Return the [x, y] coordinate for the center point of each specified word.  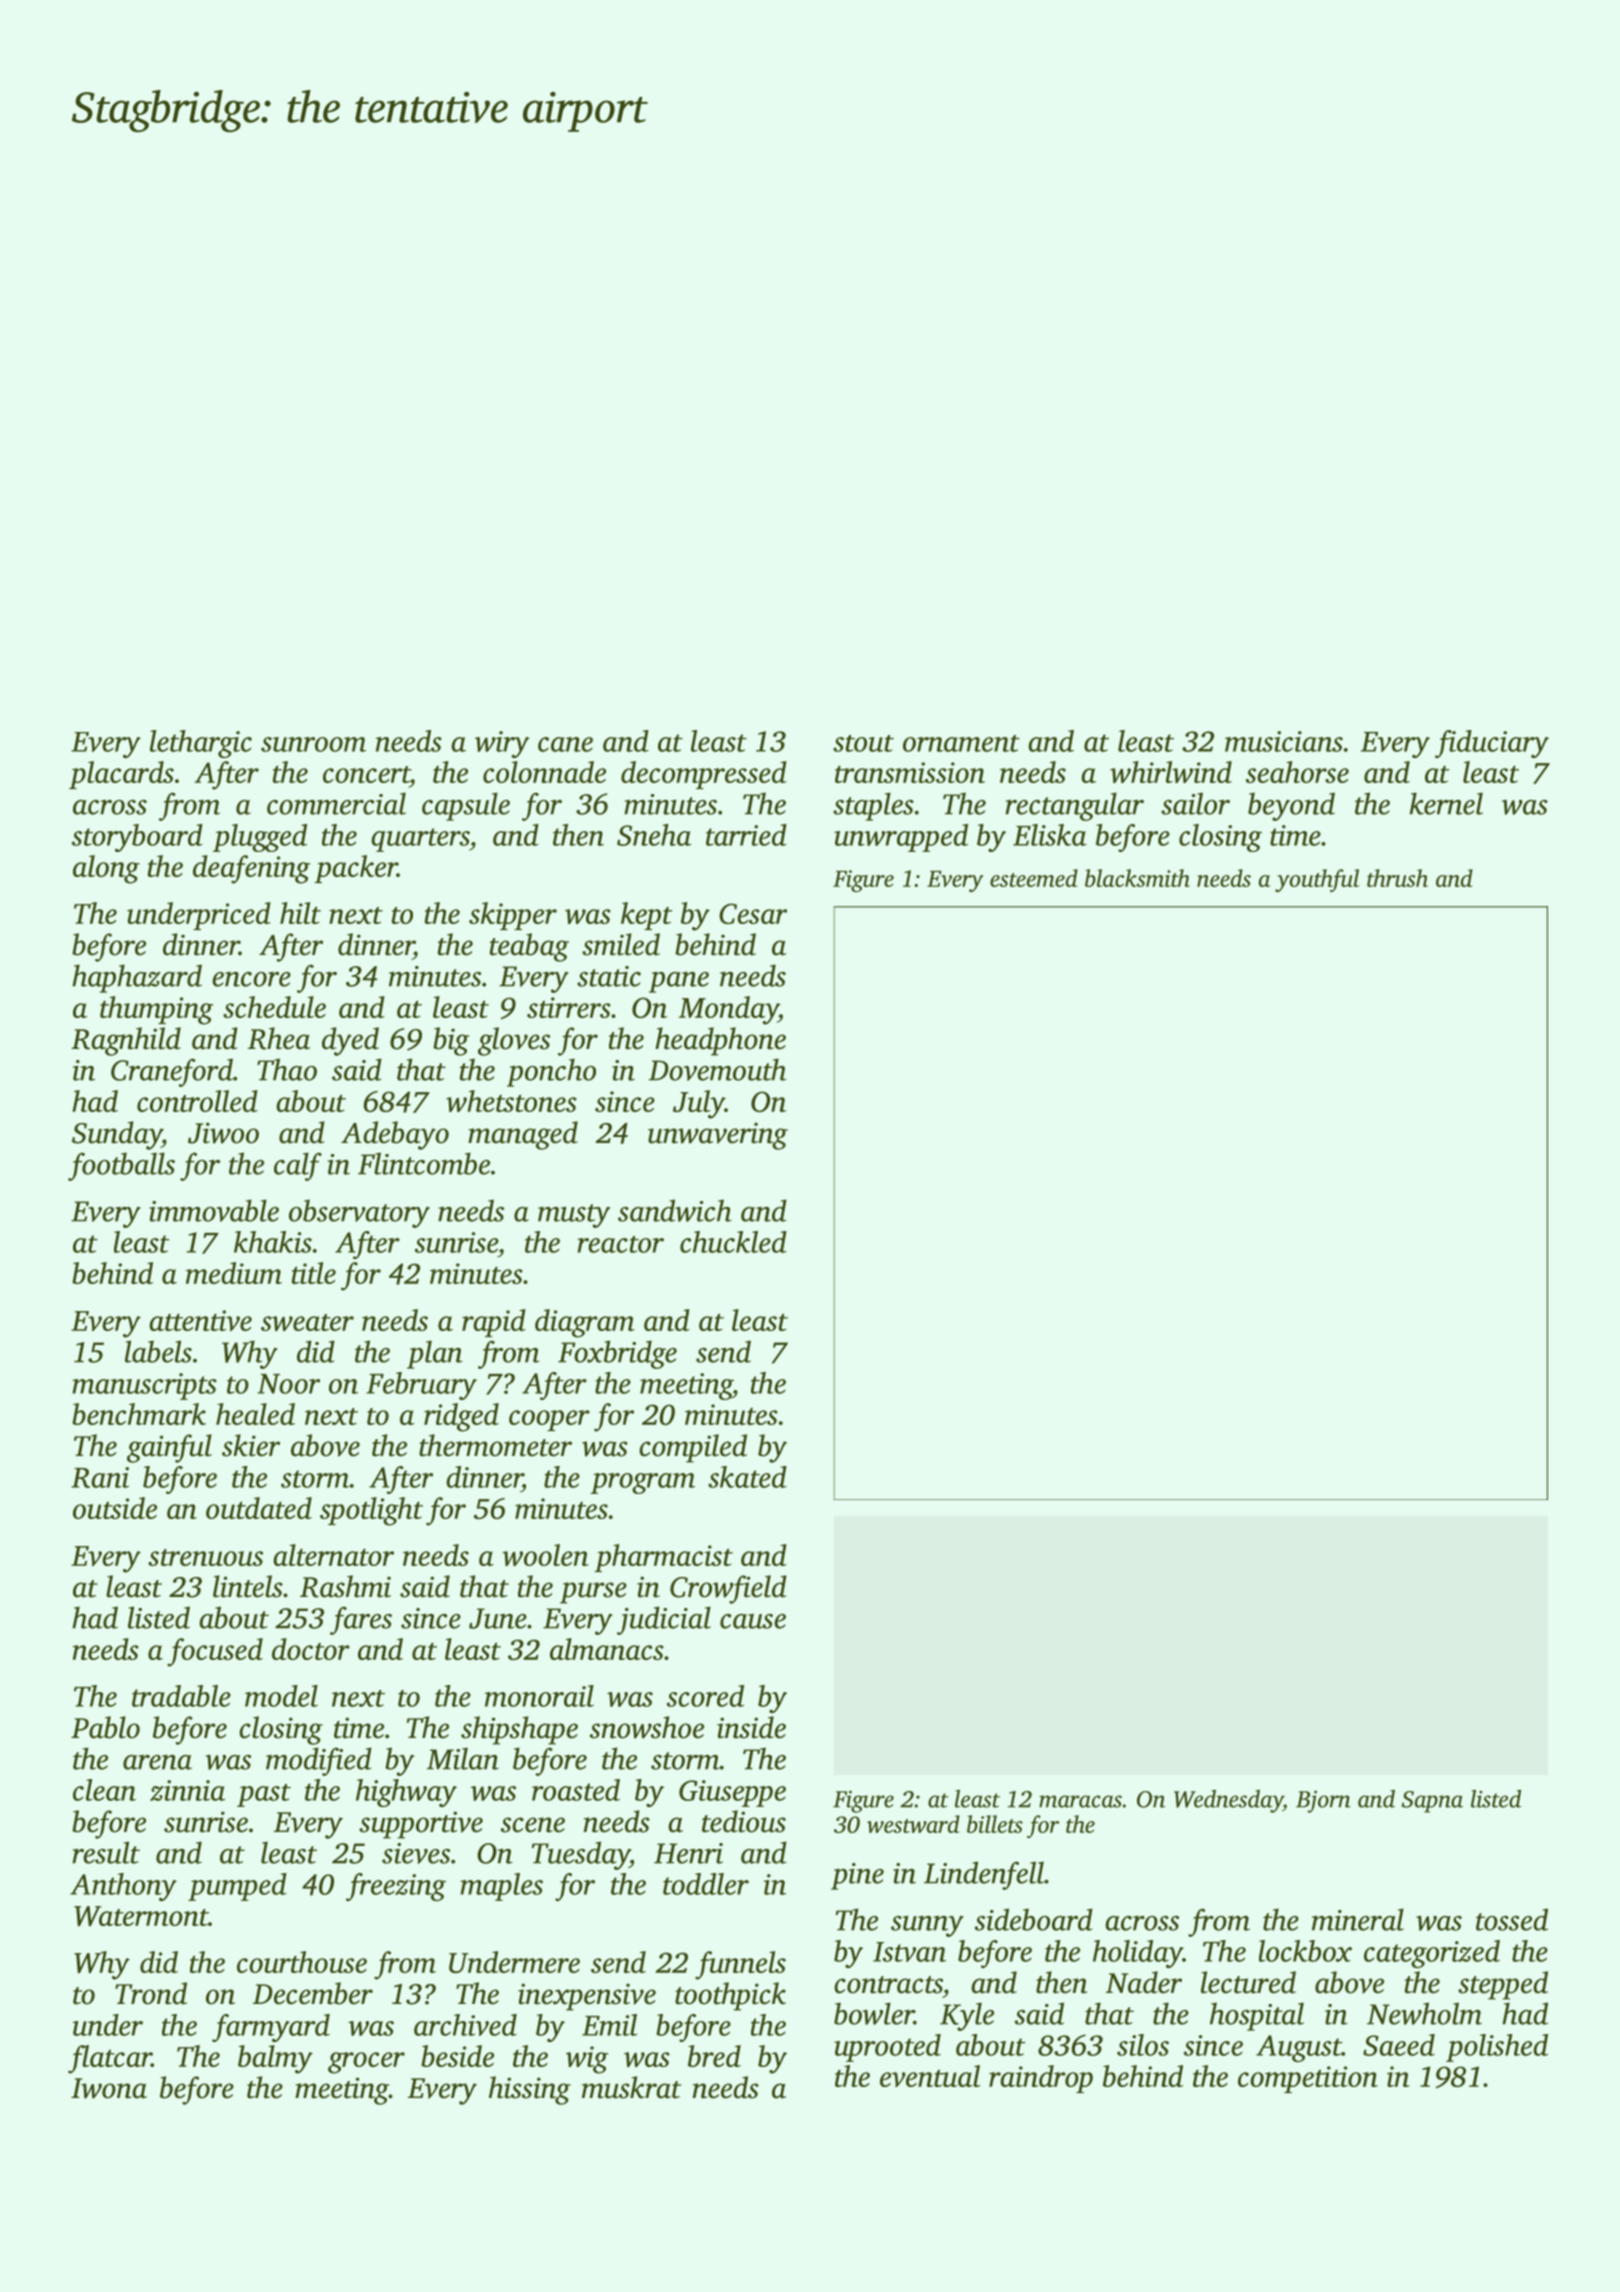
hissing [530, 2090]
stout [863, 743]
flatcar [110, 2059]
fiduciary [1492, 744]
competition [1308, 2079]
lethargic [201, 744]
